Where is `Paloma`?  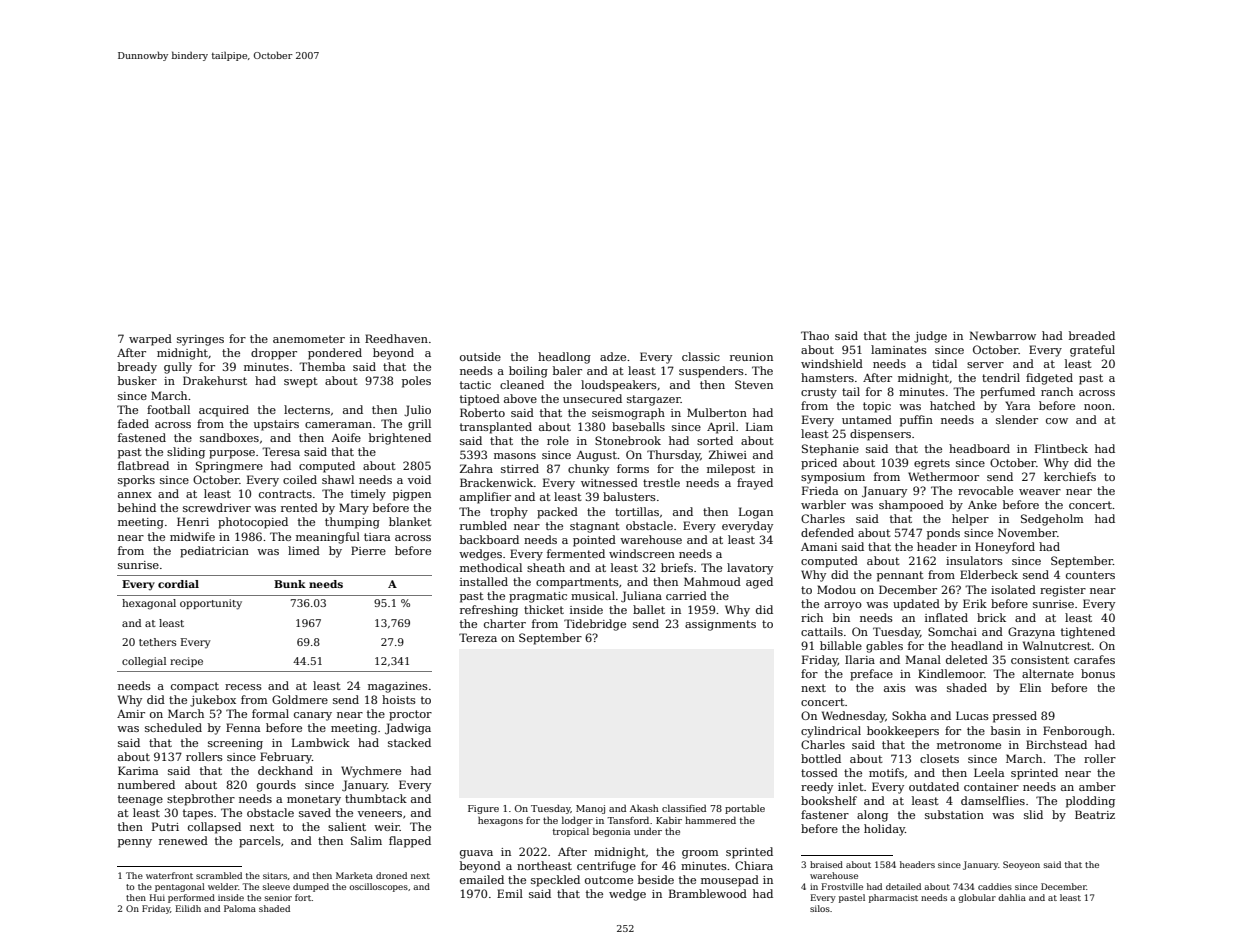
Paloma is located at coordinates (240, 908).
